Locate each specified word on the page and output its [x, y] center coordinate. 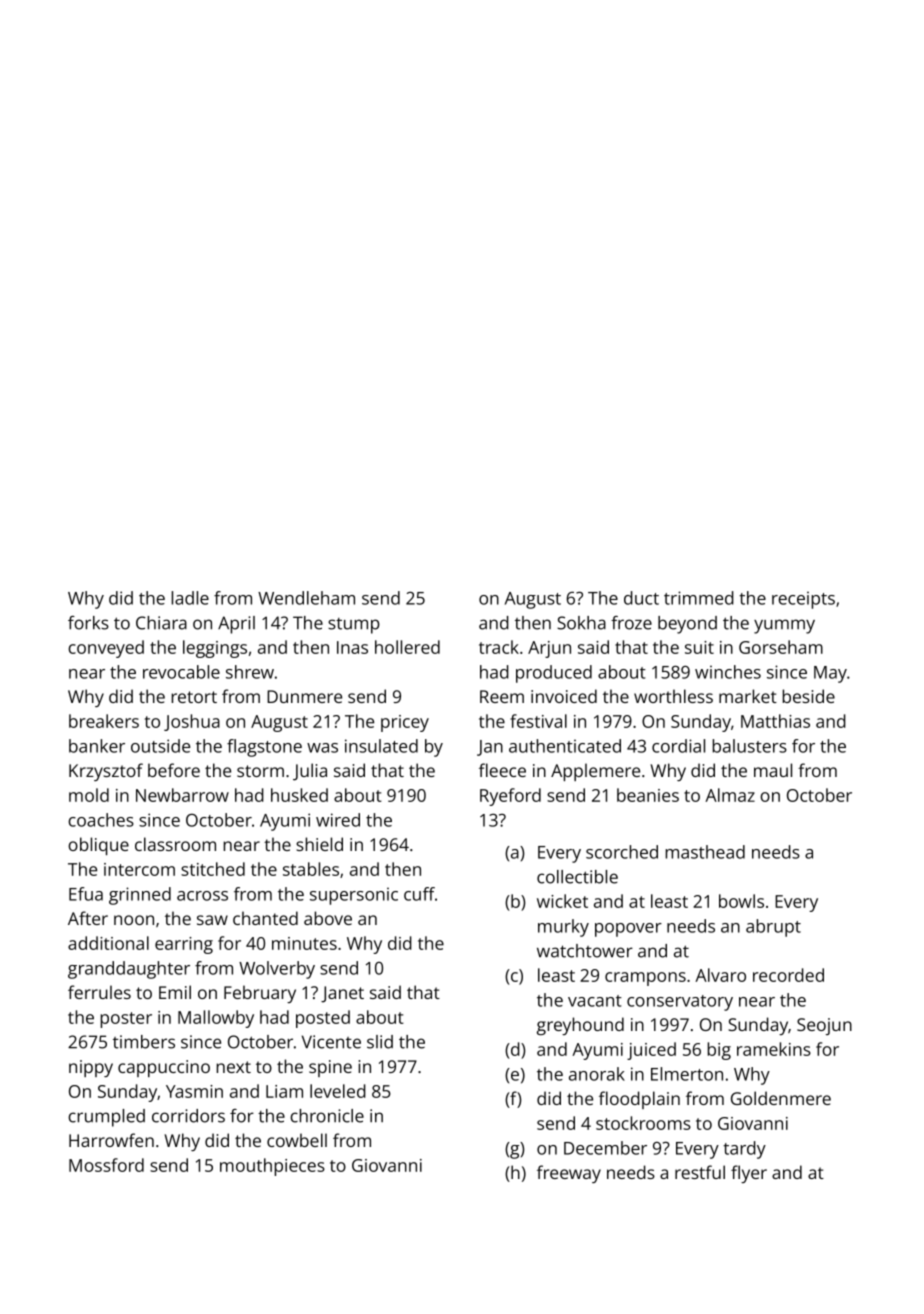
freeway [569, 1174]
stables [311, 869]
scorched [622, 852]
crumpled [106, 1118]
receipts [803, 600]
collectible [577, 877]
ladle [190, 598]
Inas [352, 647]
